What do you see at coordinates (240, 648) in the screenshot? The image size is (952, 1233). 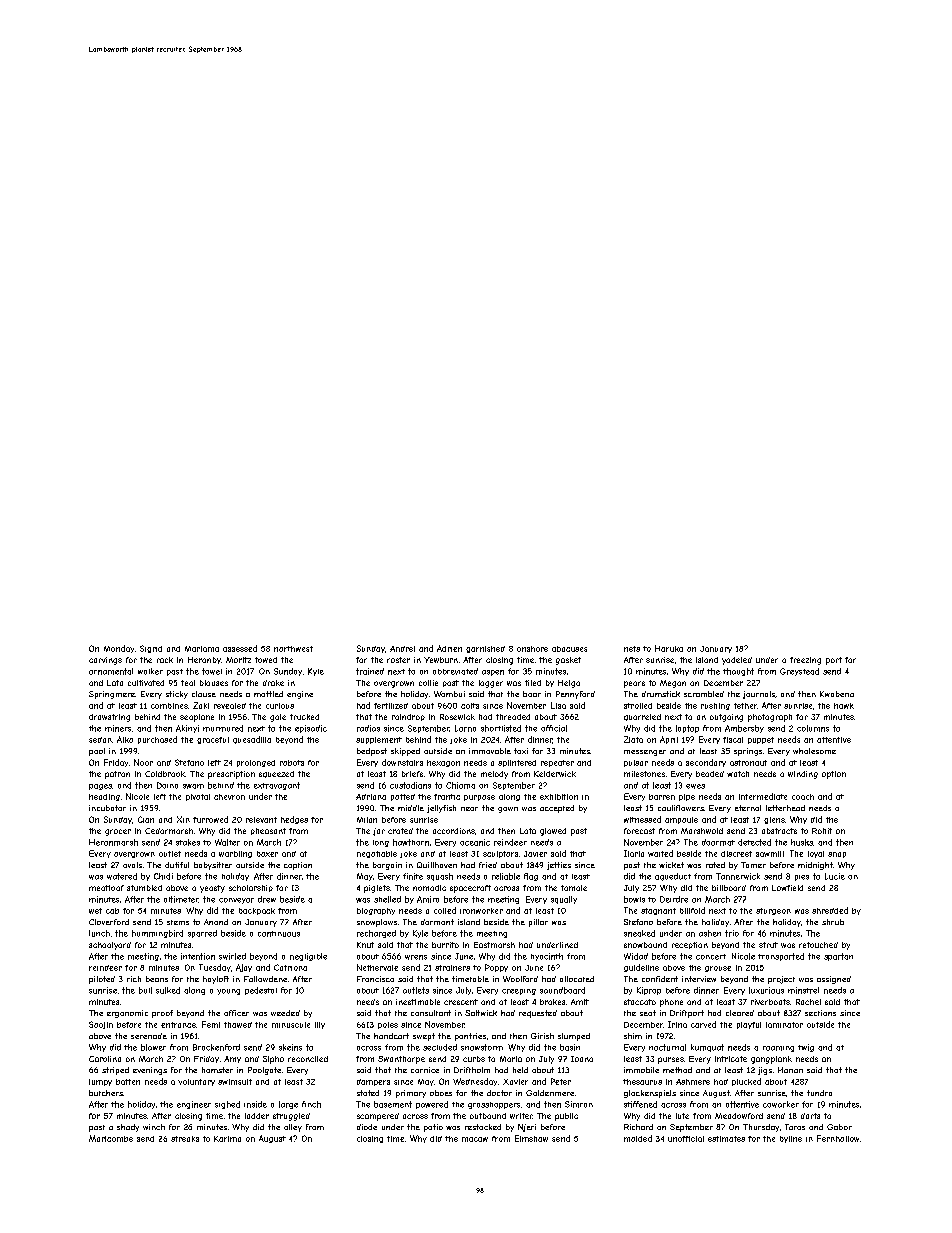 I see `assessed` at bounding box center [240, 648].
